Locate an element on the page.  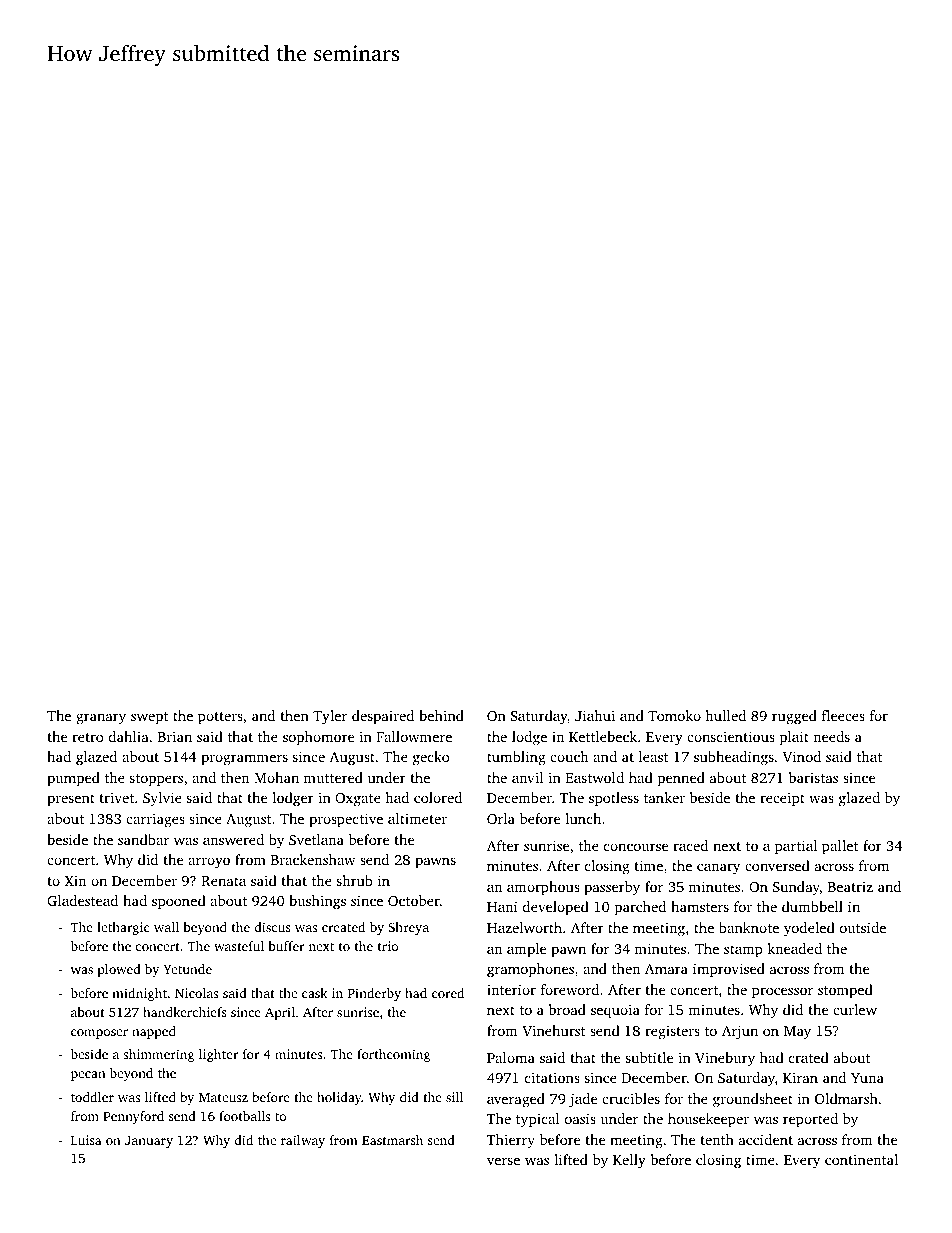
potters is located at coordinates (220, 718).
